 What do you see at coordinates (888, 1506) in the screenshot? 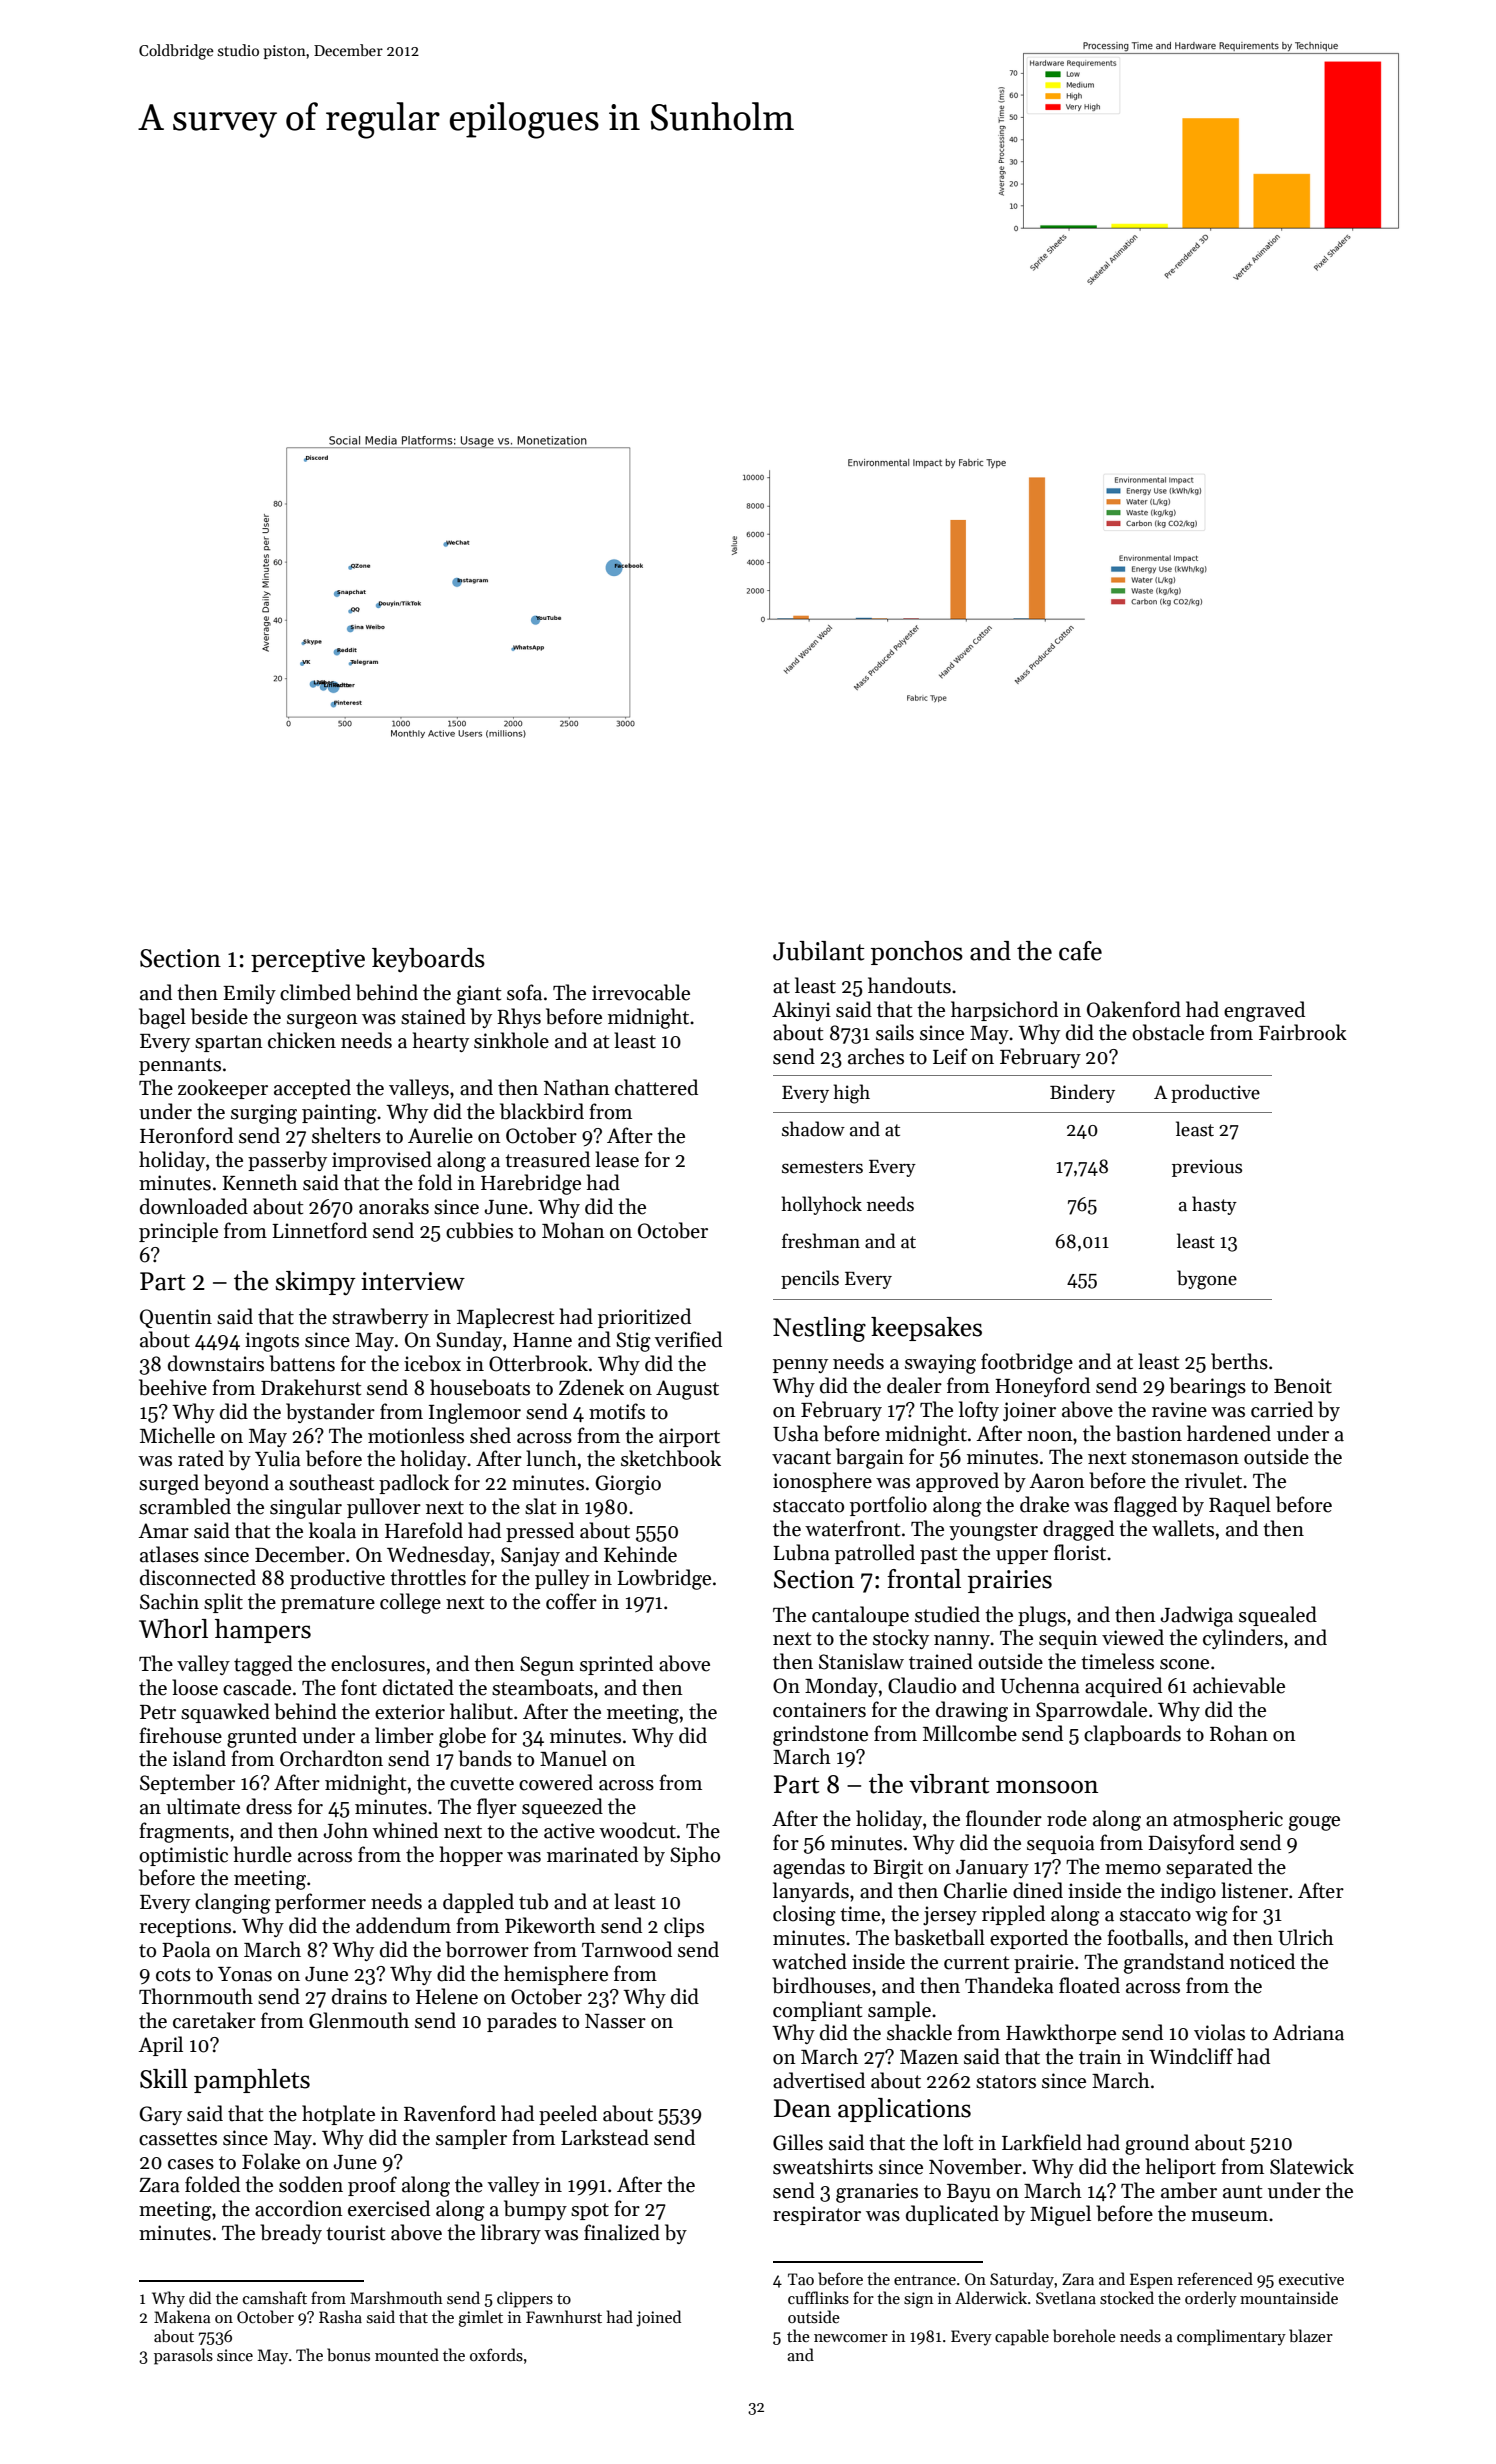
I see `portfolio` at bounding box center [888, 1506].
